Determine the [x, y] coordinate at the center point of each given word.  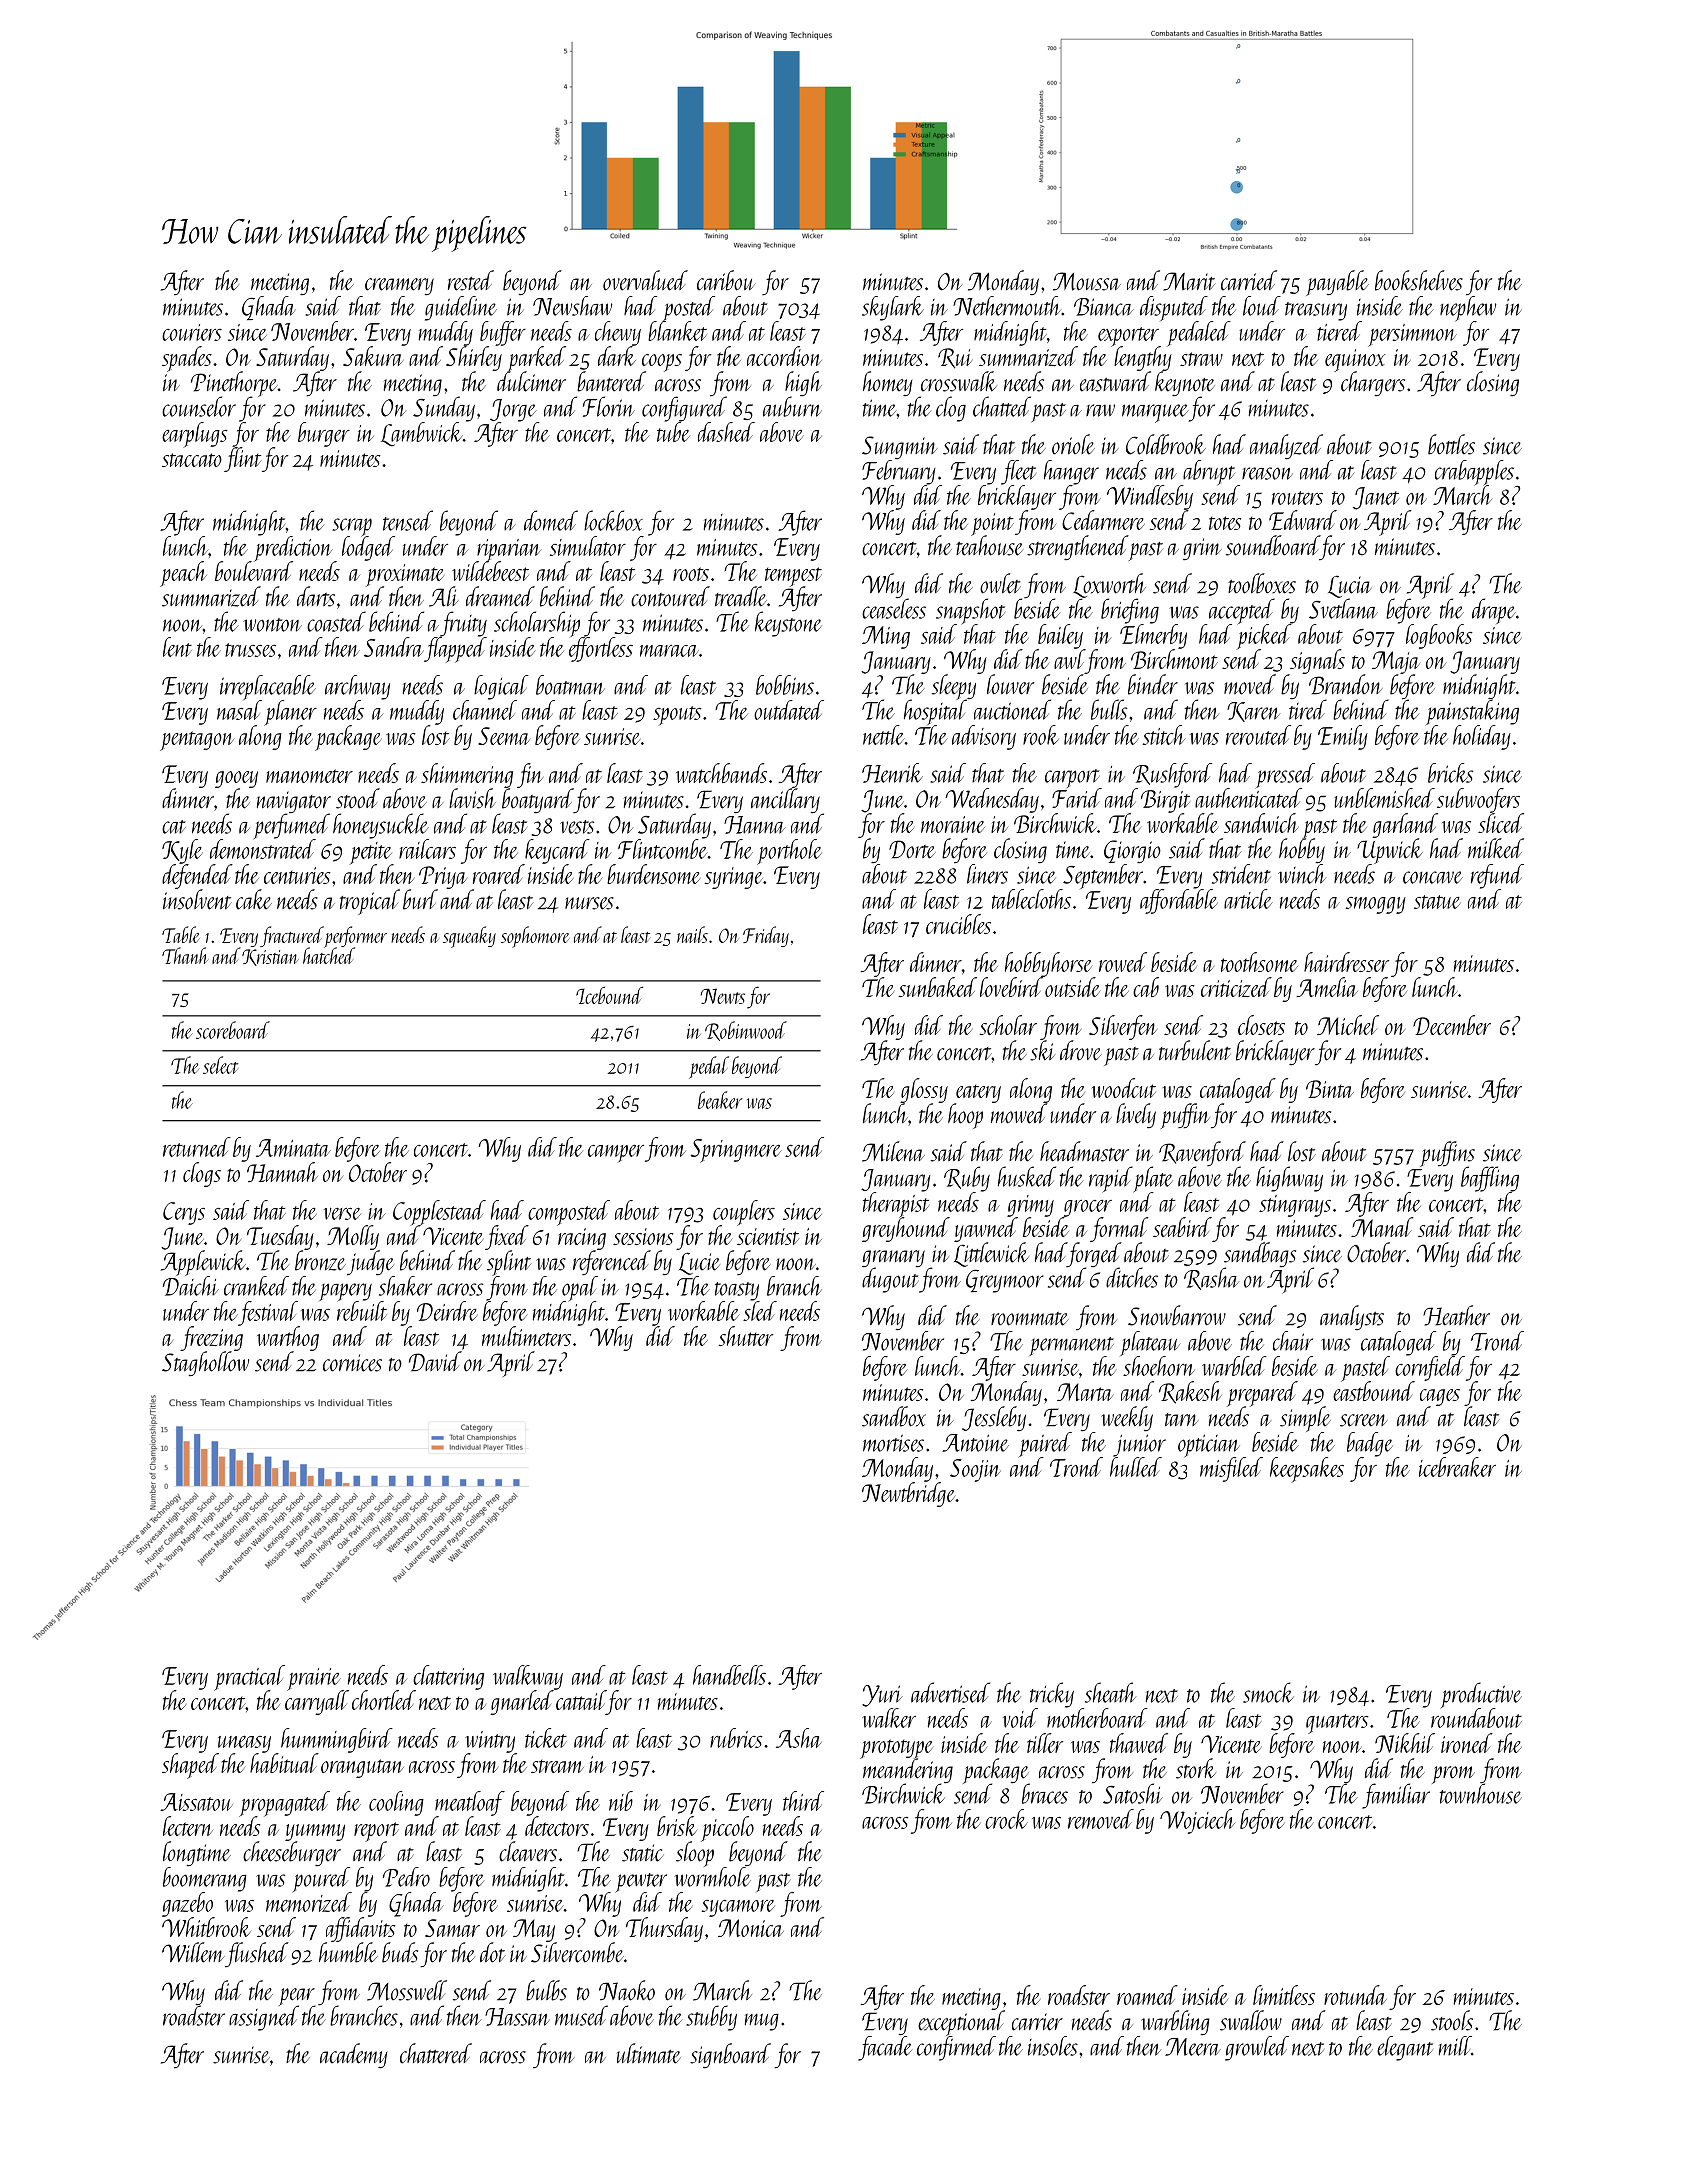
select [220, 1065]
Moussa [1087, 281]
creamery [399, 286]
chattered [436, 2053]
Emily [1343, 737]
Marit [1189, 281]
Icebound [609, 995]
